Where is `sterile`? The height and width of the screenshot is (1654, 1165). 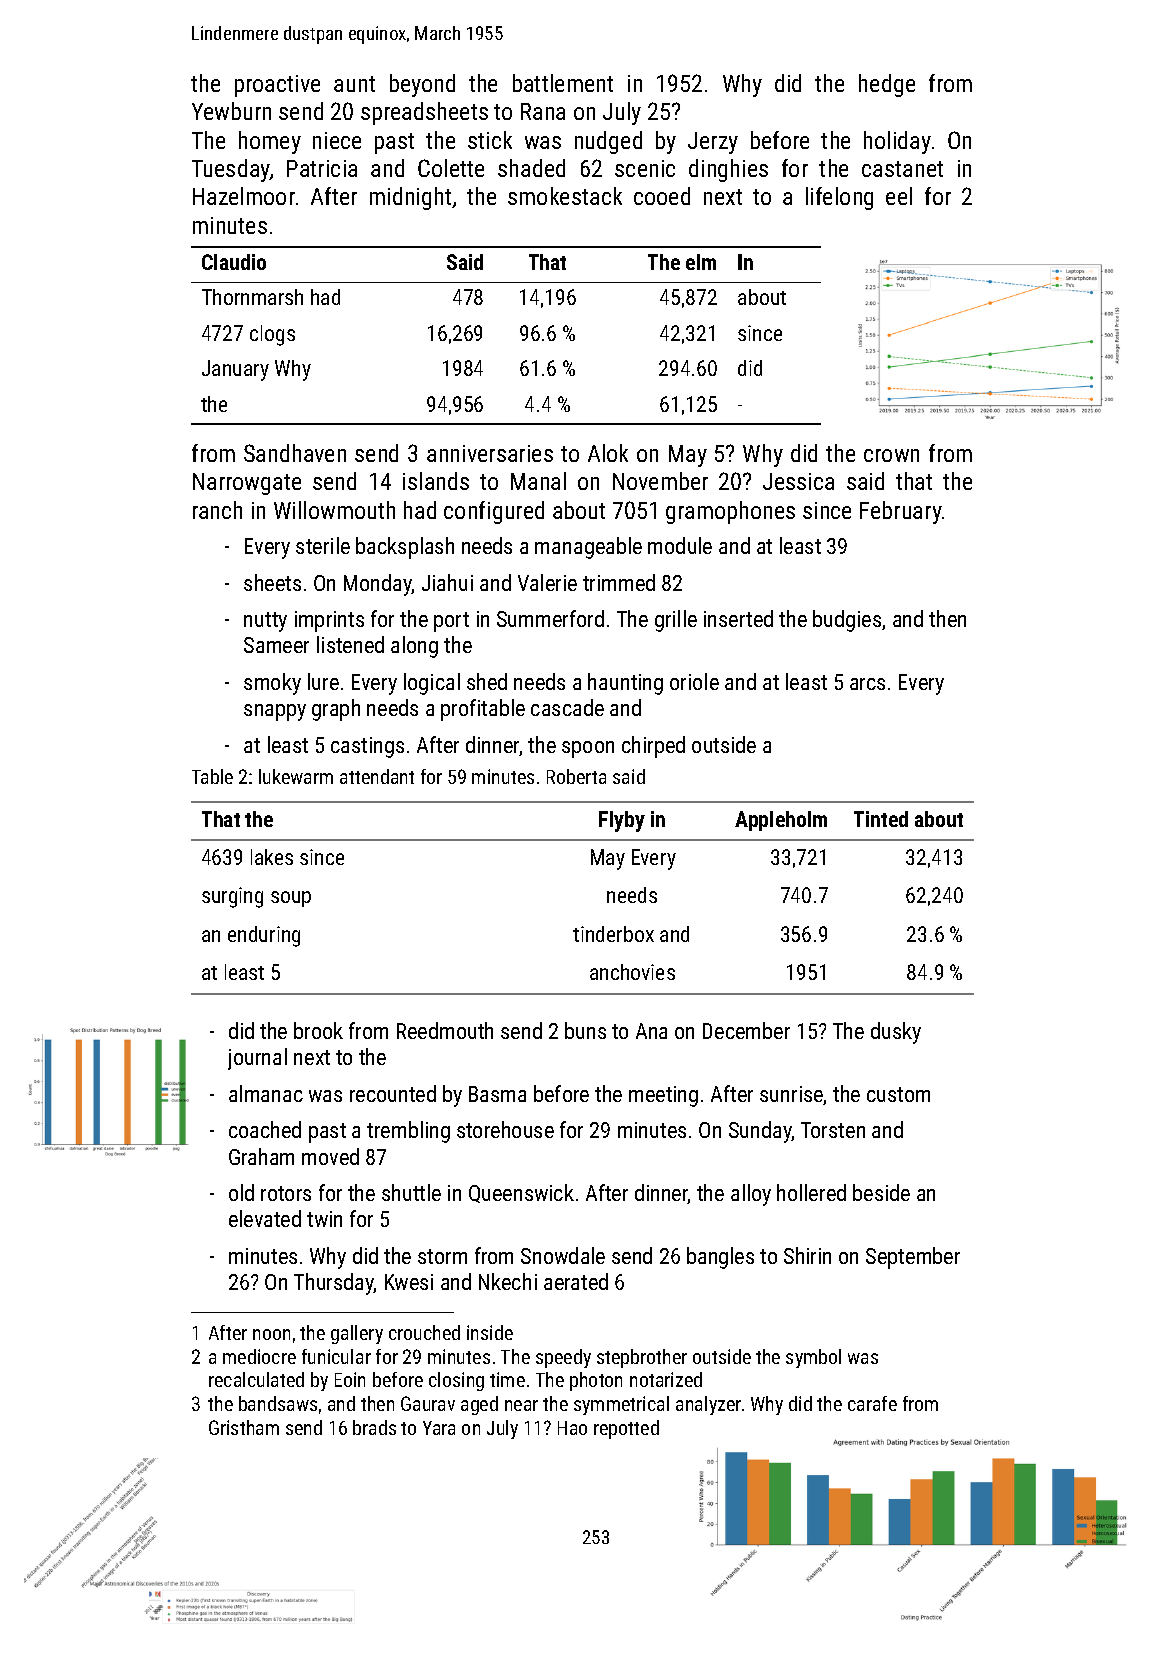 sterile is located at coordinates (323, 545).
